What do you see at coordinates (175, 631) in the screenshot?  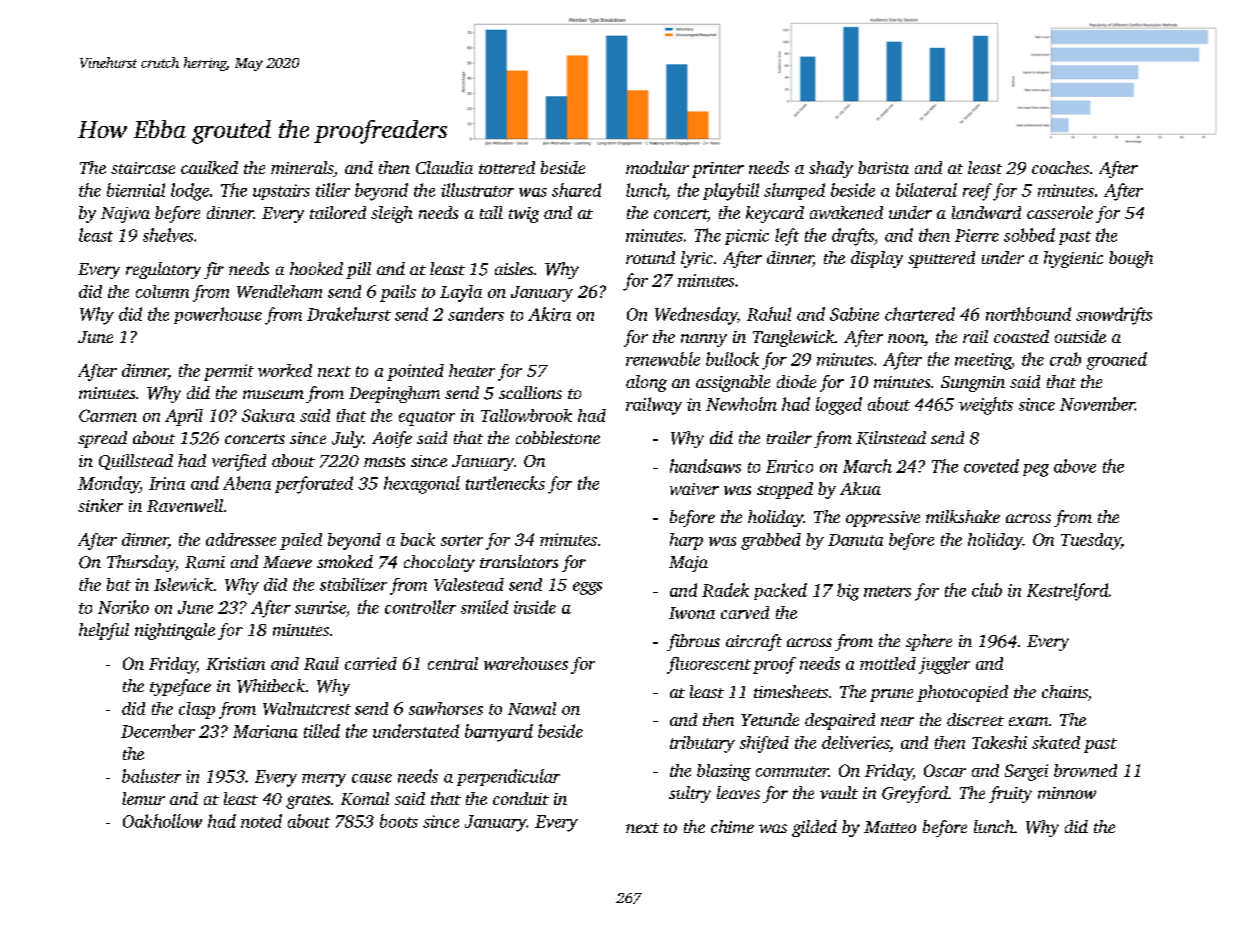 I see `nightingale` at bounding box center [175, 631].
